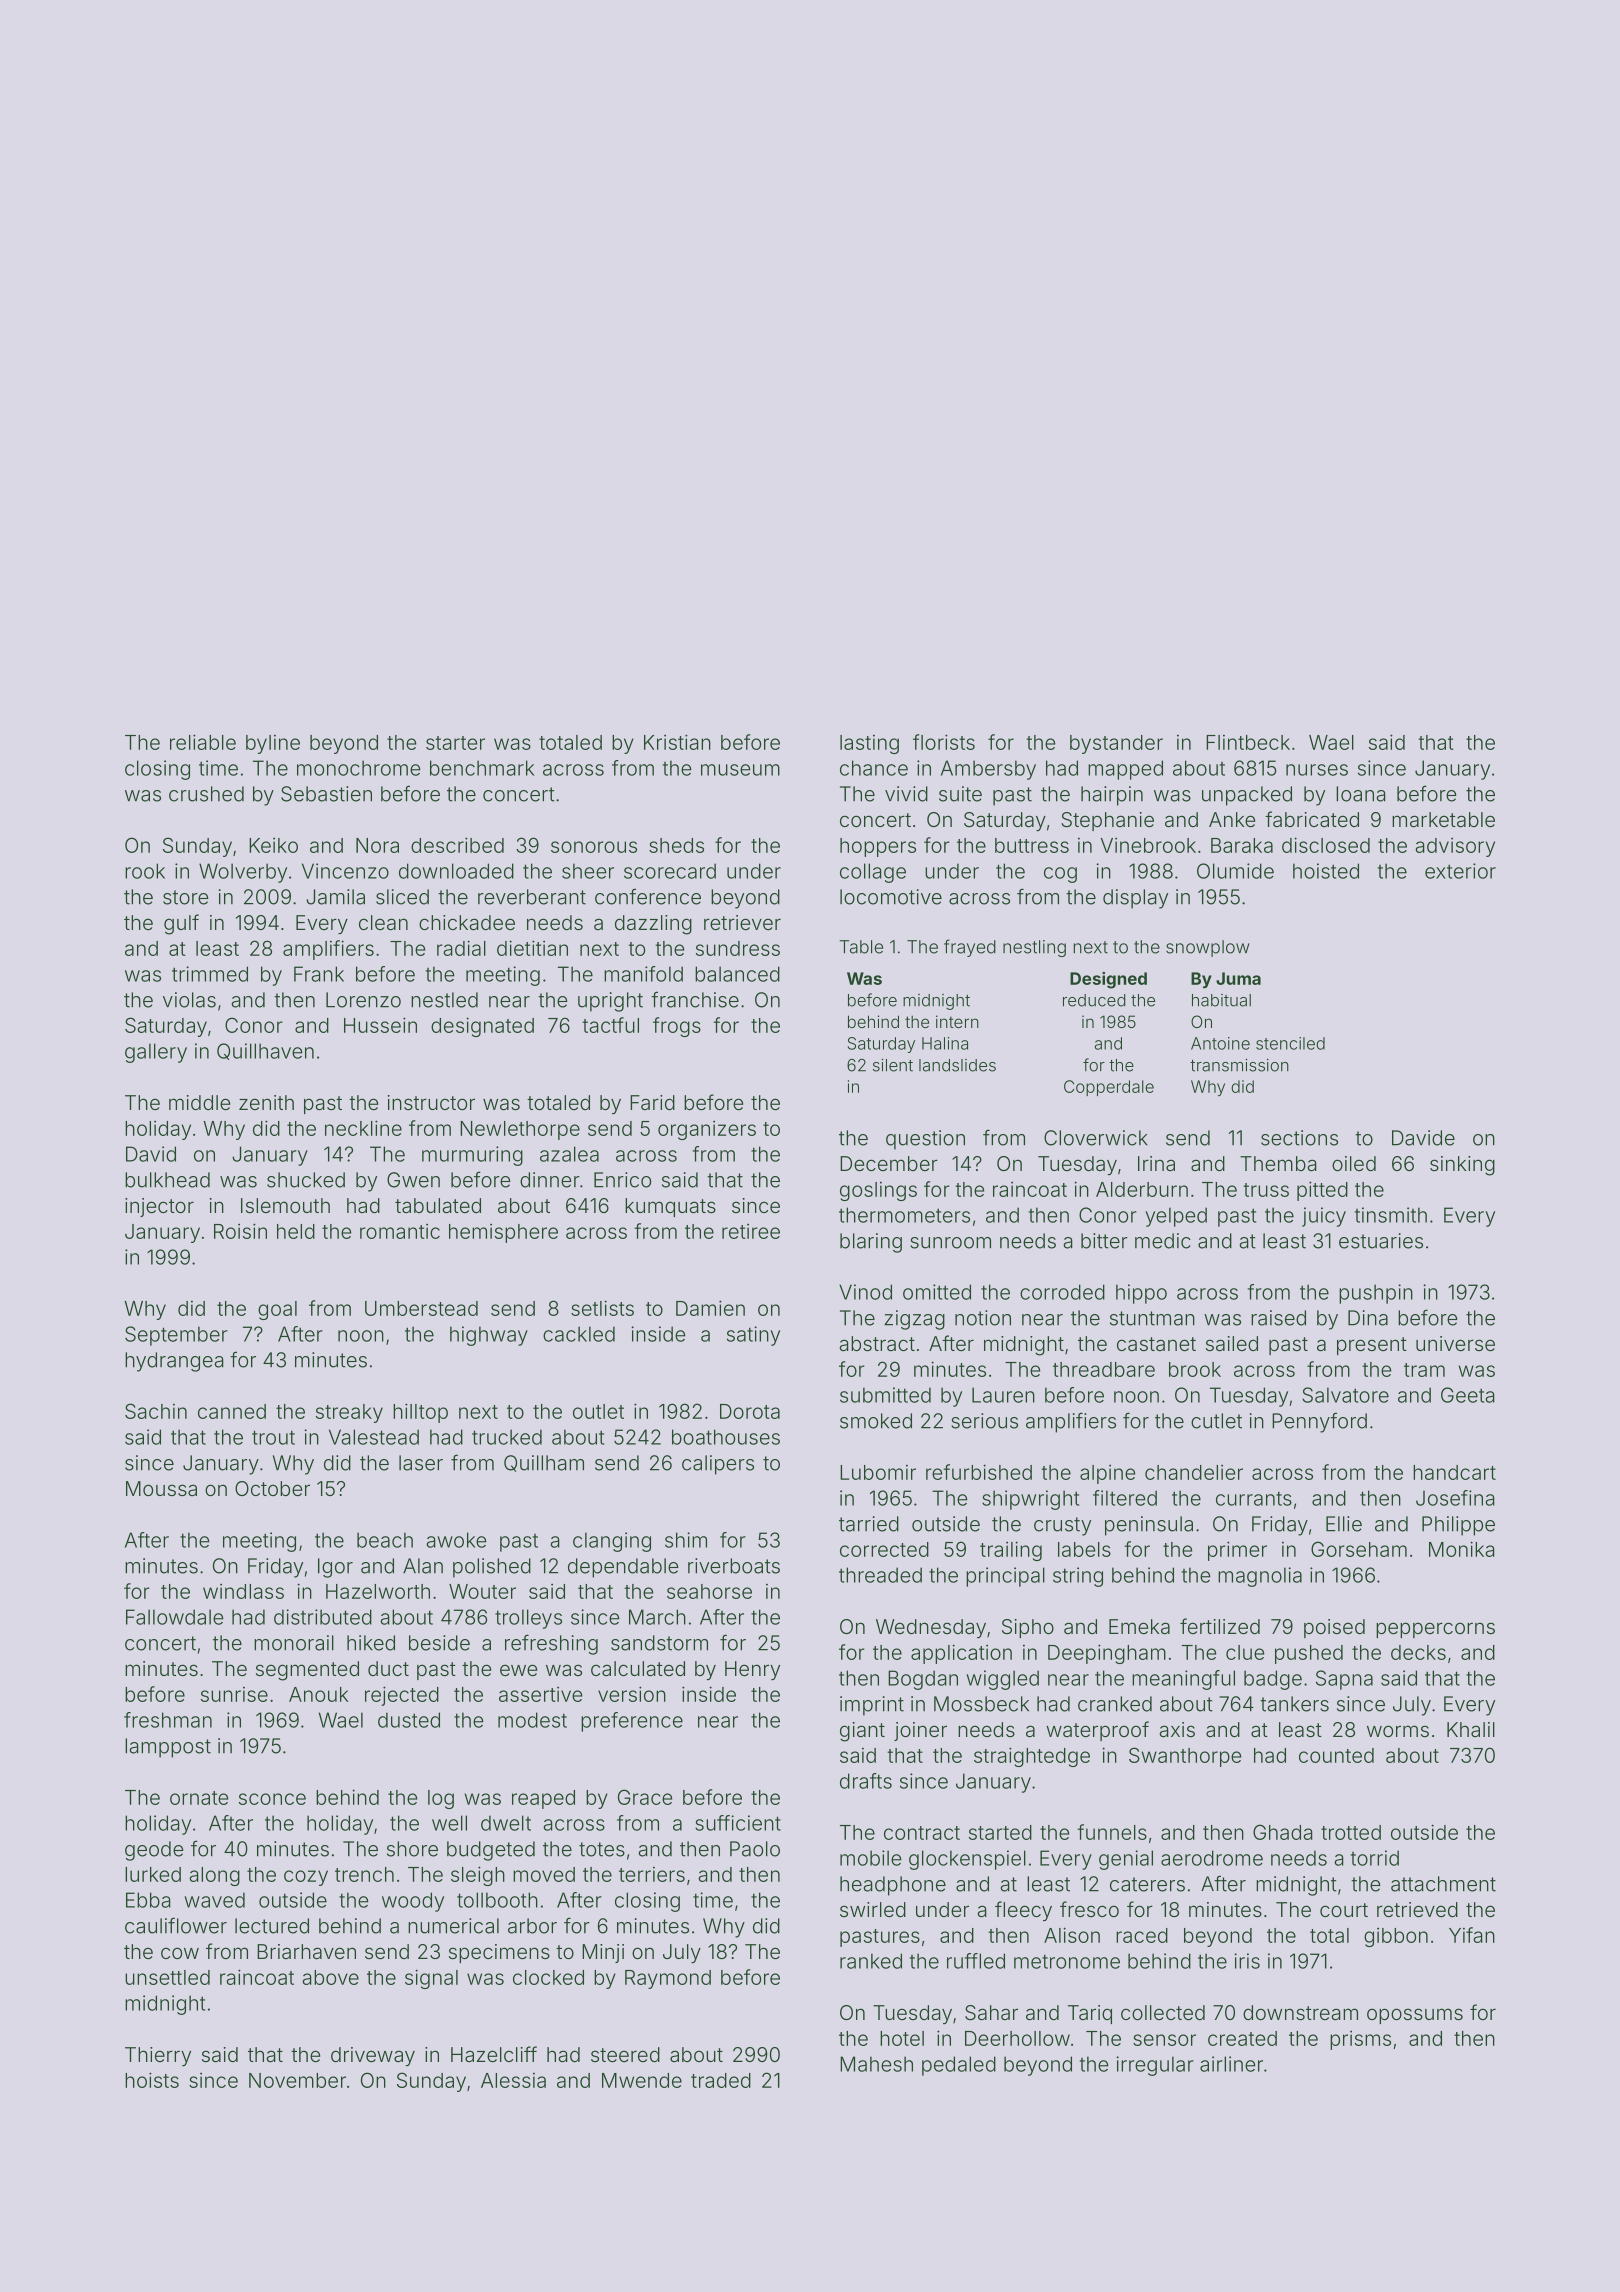 This image has width=1620, height=2292. What do you see at coordinates (358, 768) in the image?
I see `monochrome` at bounding box center [358, 768].
